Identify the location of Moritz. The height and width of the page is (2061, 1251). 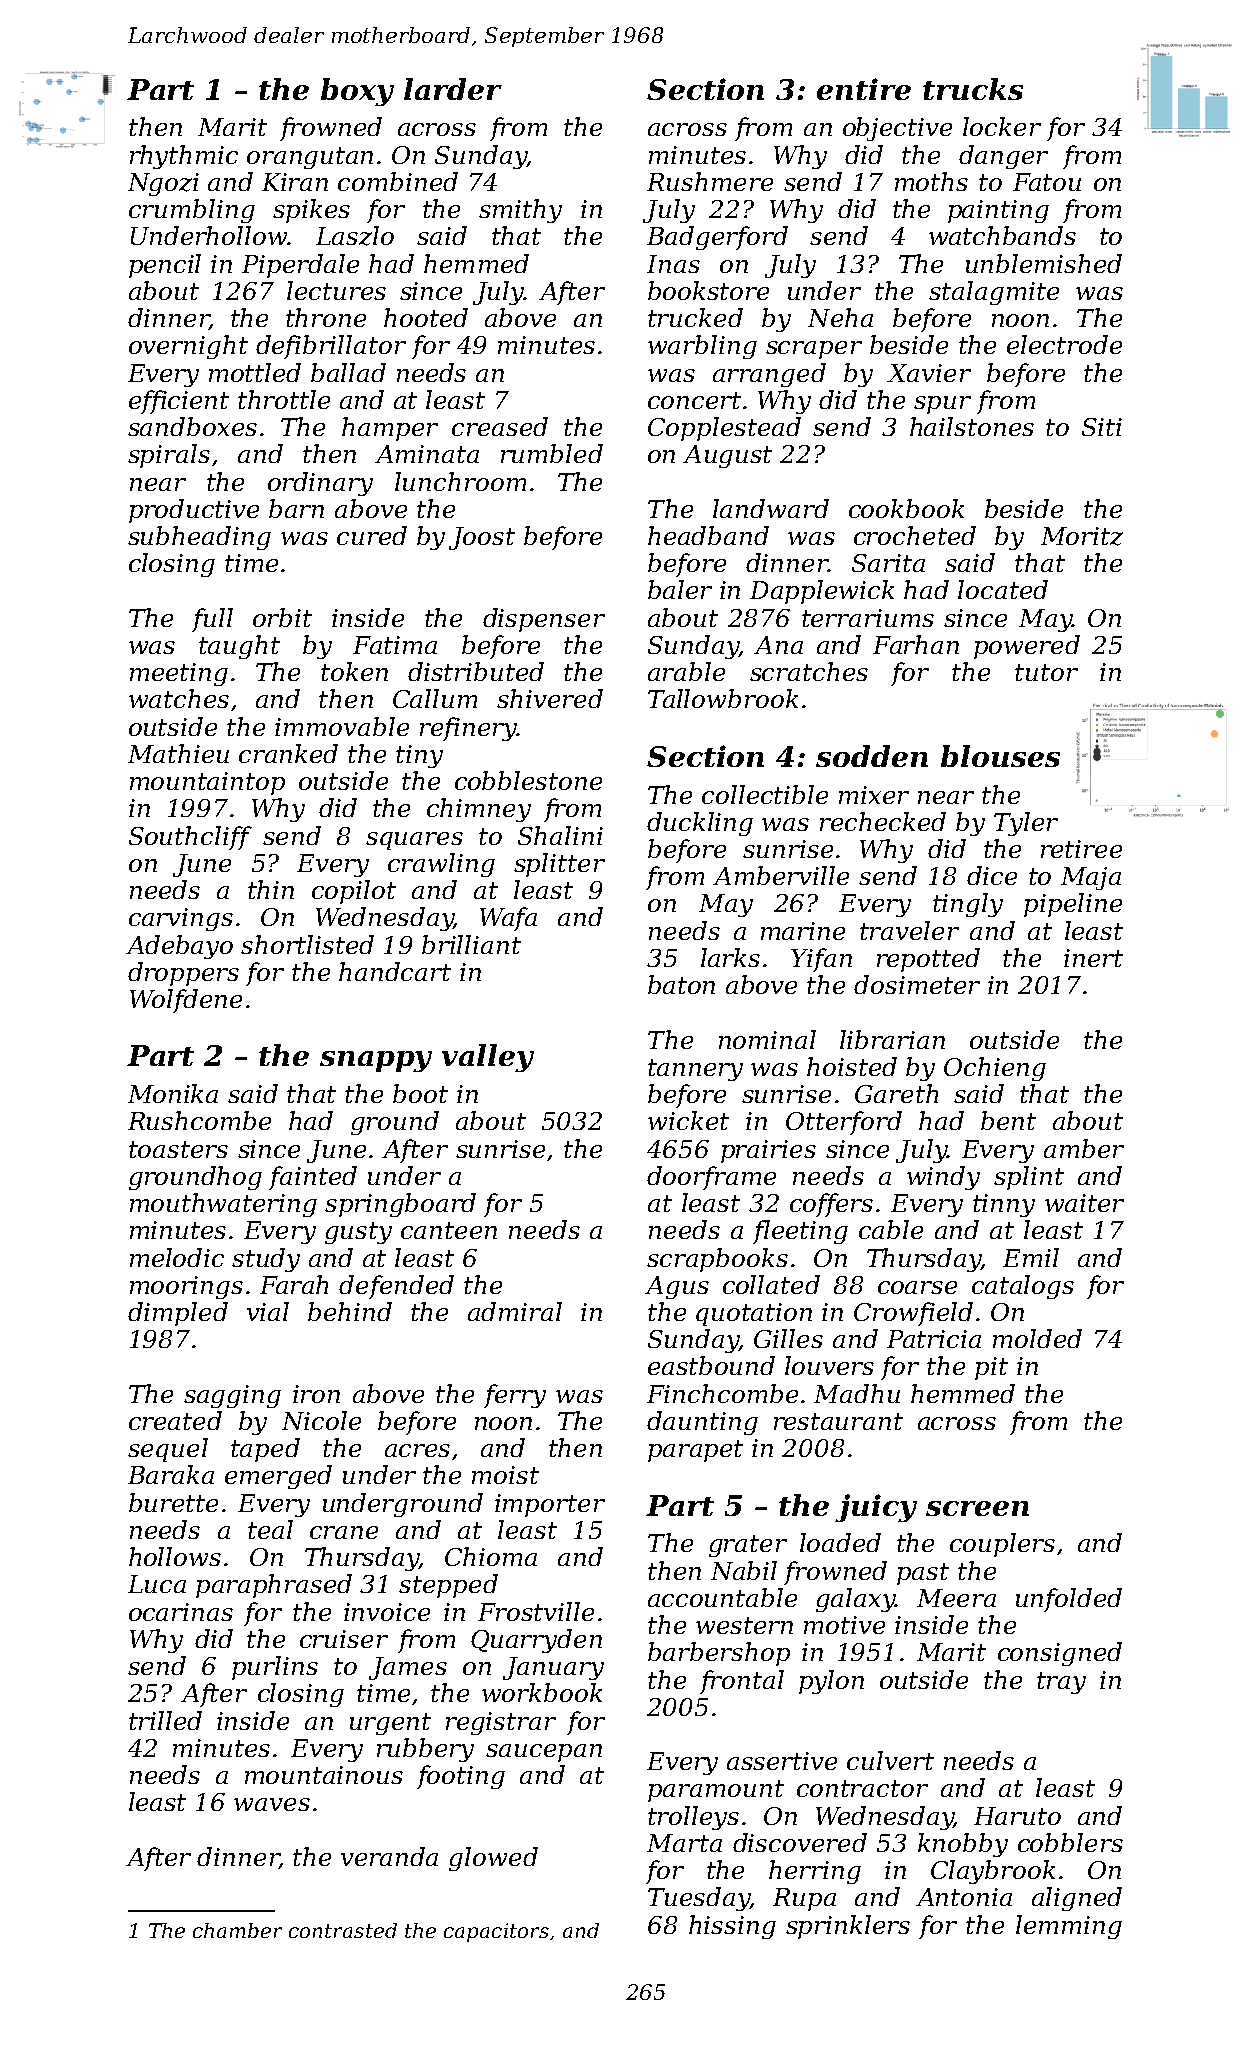
(1082, 536).
